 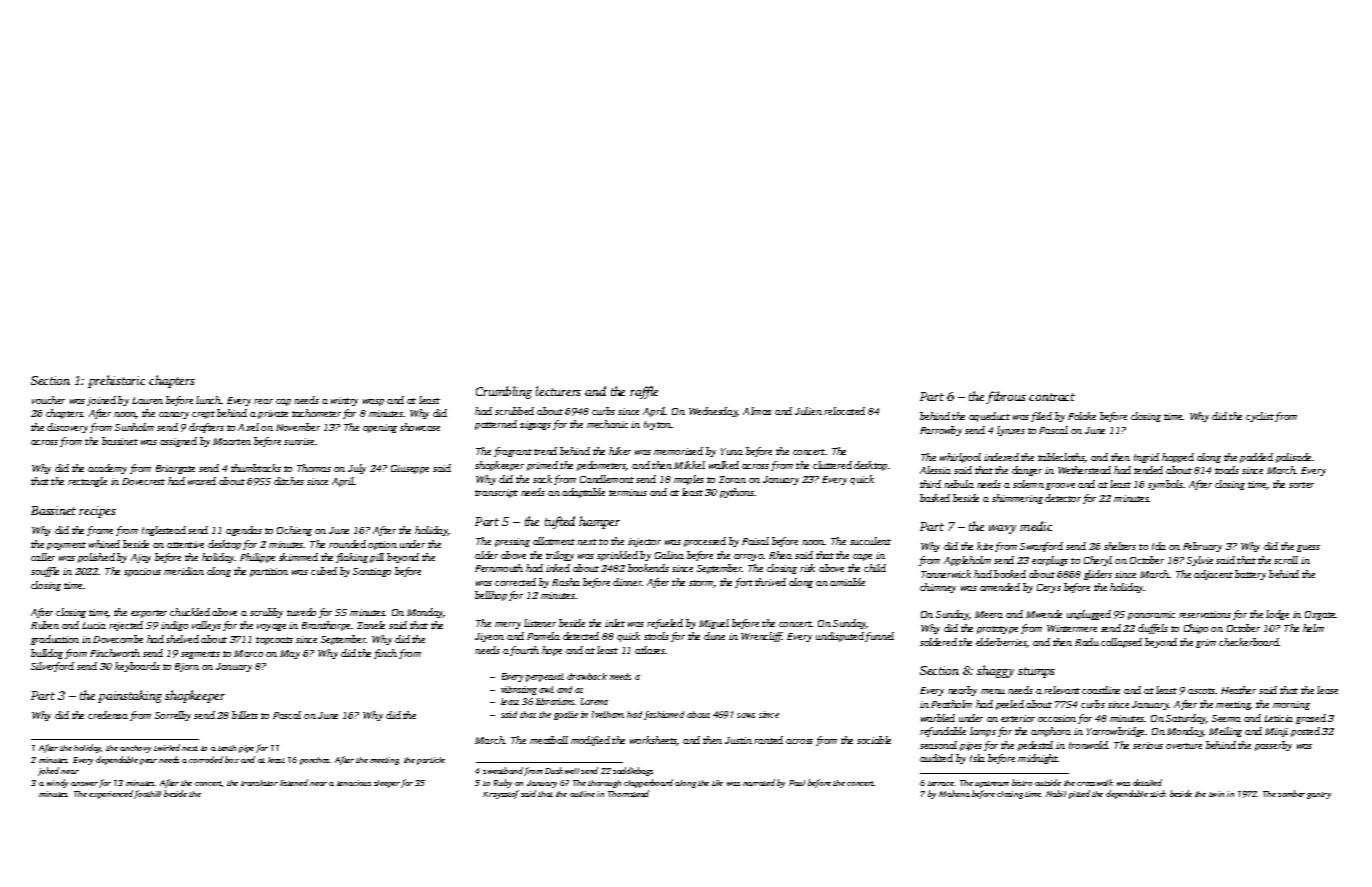 I want to click on lamps, so click(x=983, y=732).
